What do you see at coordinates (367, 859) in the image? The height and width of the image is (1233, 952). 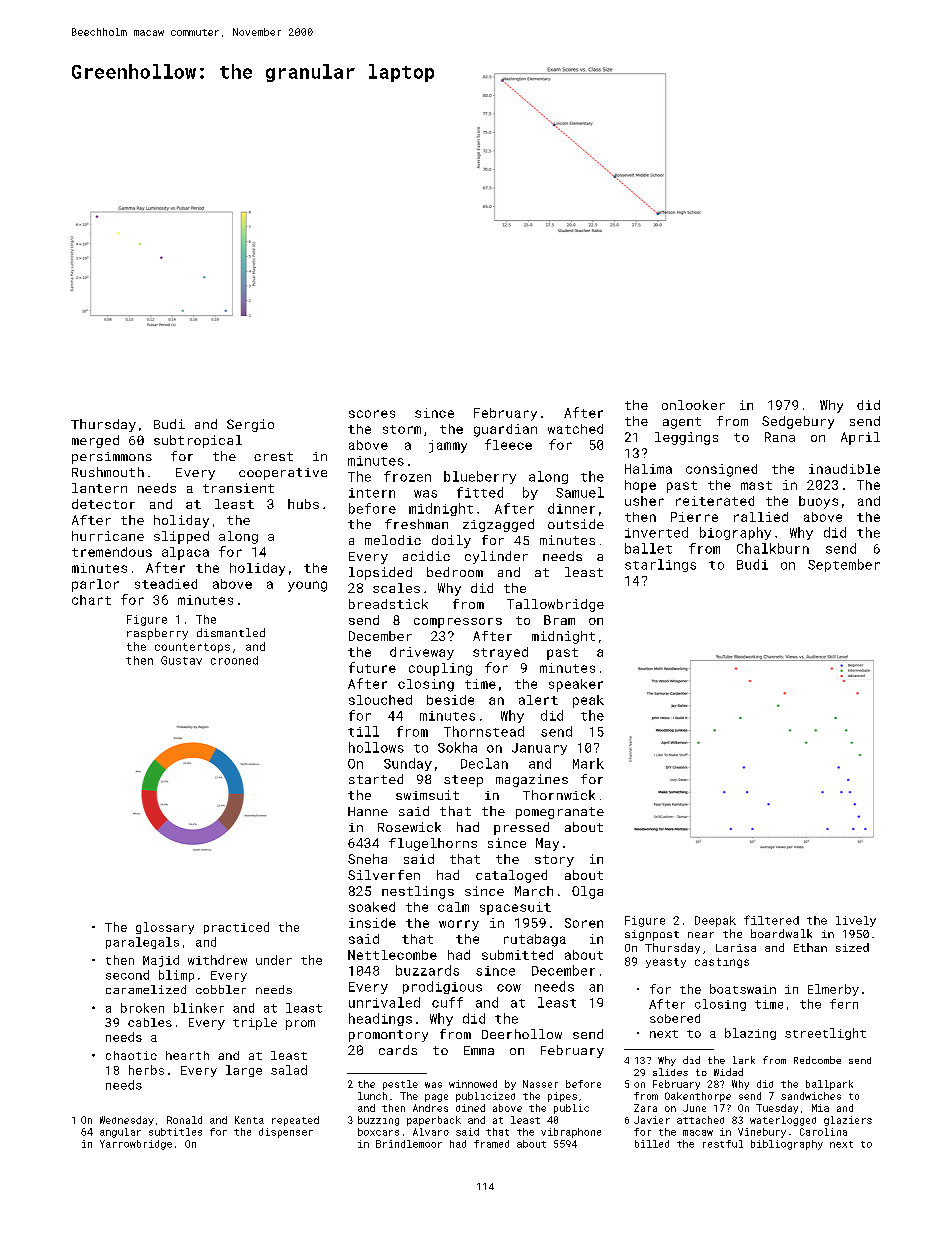 I see `Sneha` at bounding box center [367, 859].
